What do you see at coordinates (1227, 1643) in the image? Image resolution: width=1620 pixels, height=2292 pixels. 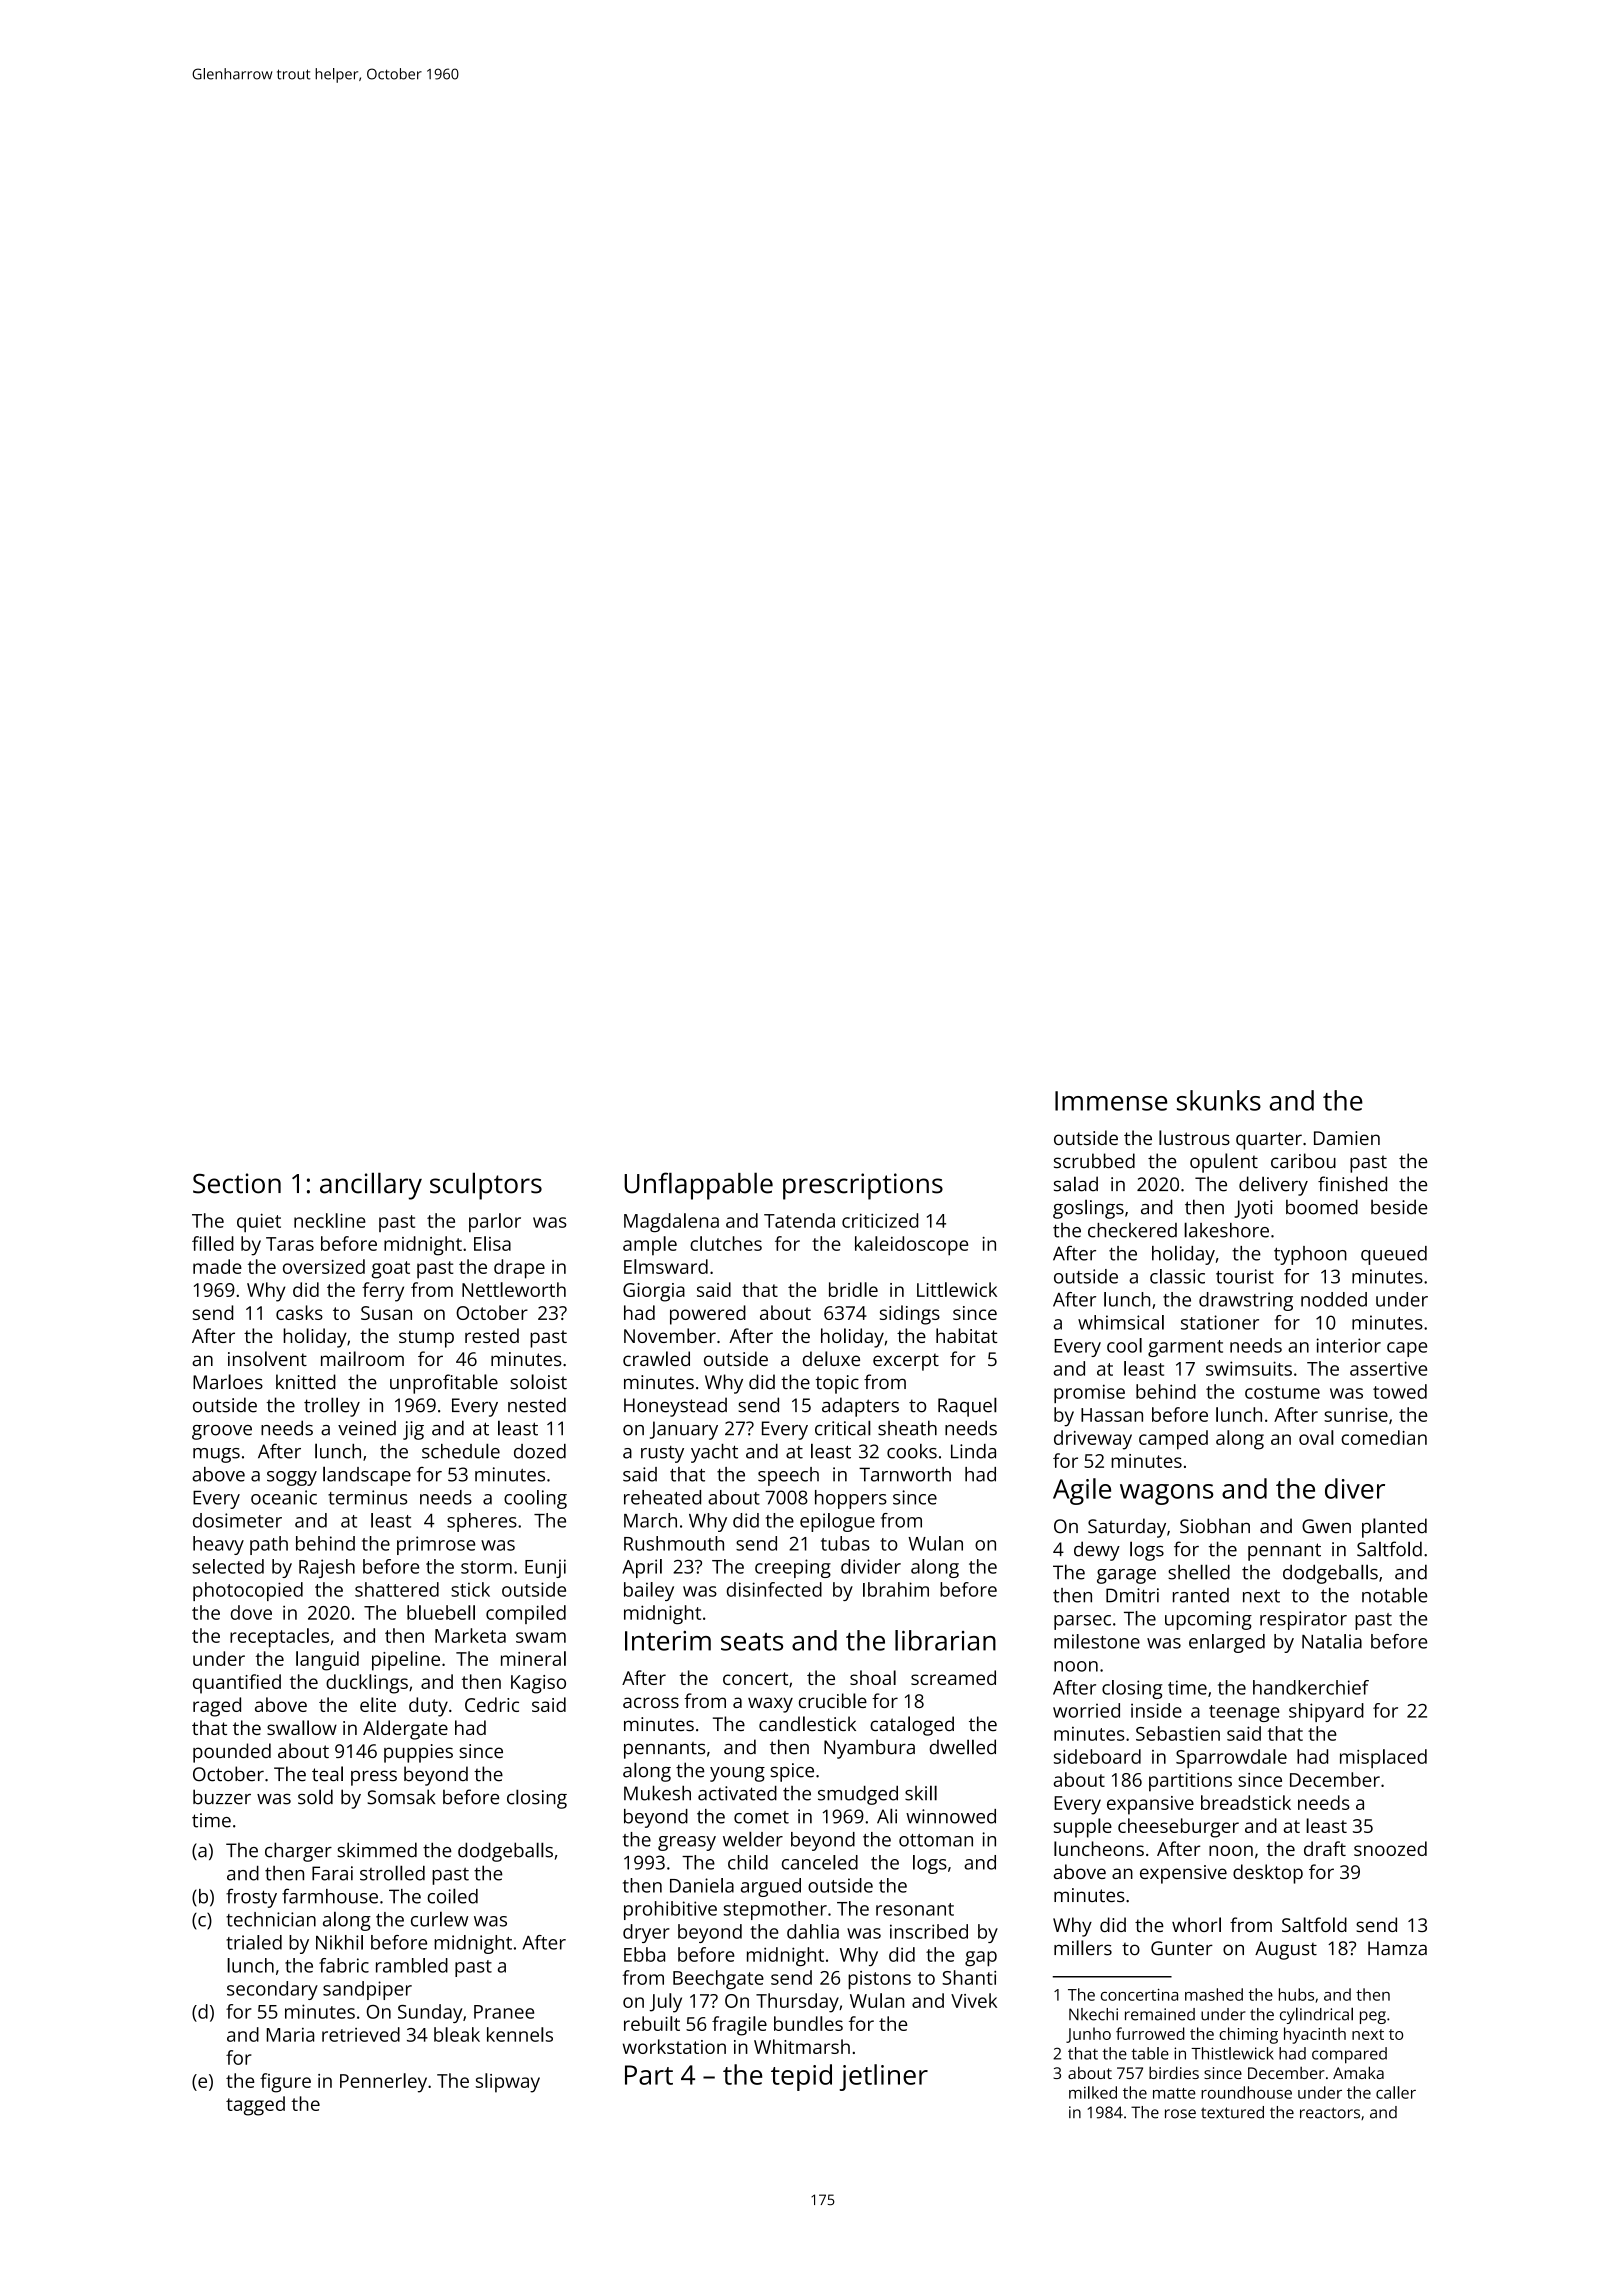 I see `enlarged` at bounding box center [1227, 1643].
